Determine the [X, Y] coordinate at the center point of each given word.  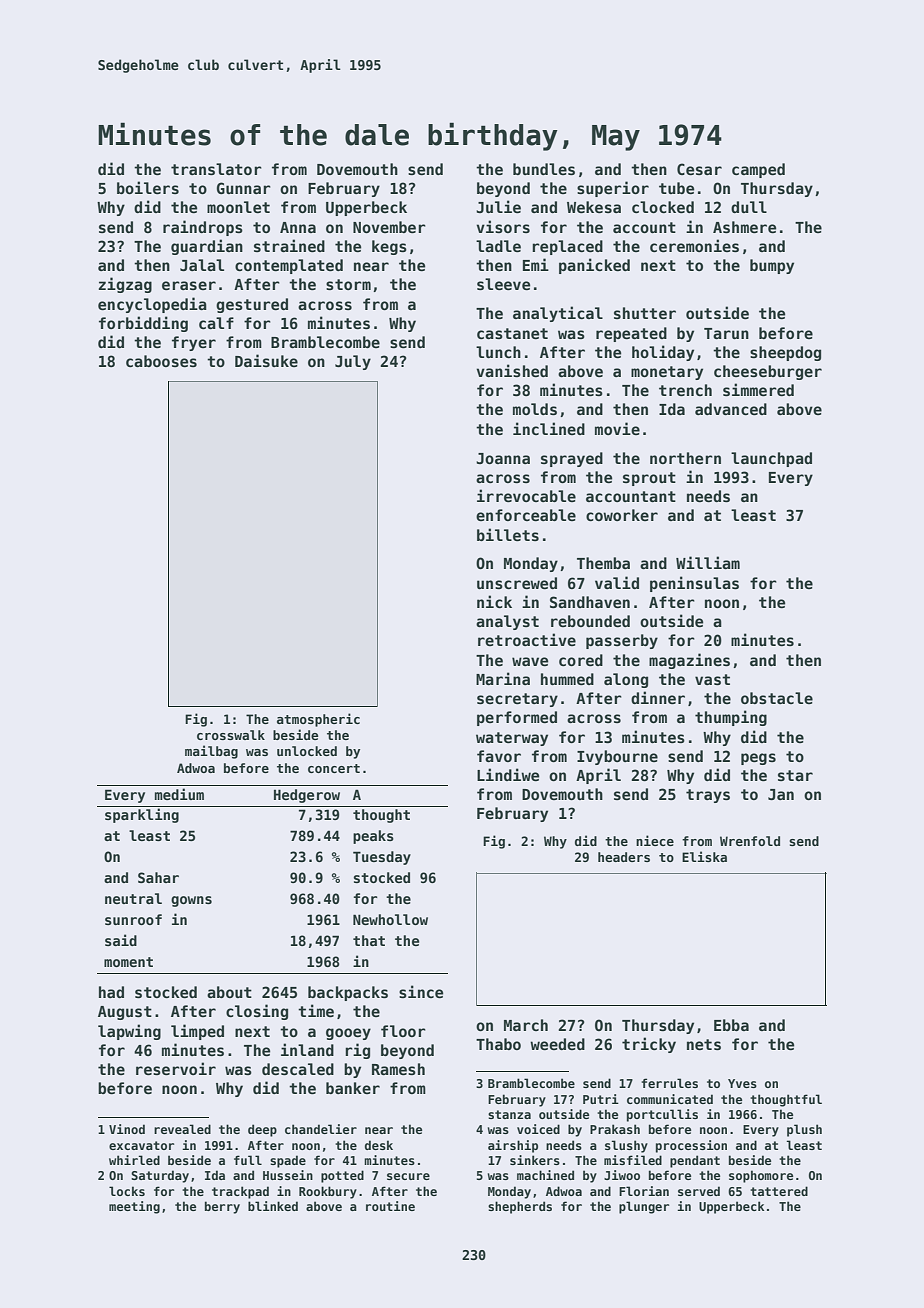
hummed [567, 679]
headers [624, 857]
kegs [389, 247]
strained [289, 245]
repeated [631, 334]
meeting [134, 1207]
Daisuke [266, 360]
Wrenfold [750, 841]
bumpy [772, 266]
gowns [191, 901]
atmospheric [318, 720]
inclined [549, 428]
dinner [658, 697]
